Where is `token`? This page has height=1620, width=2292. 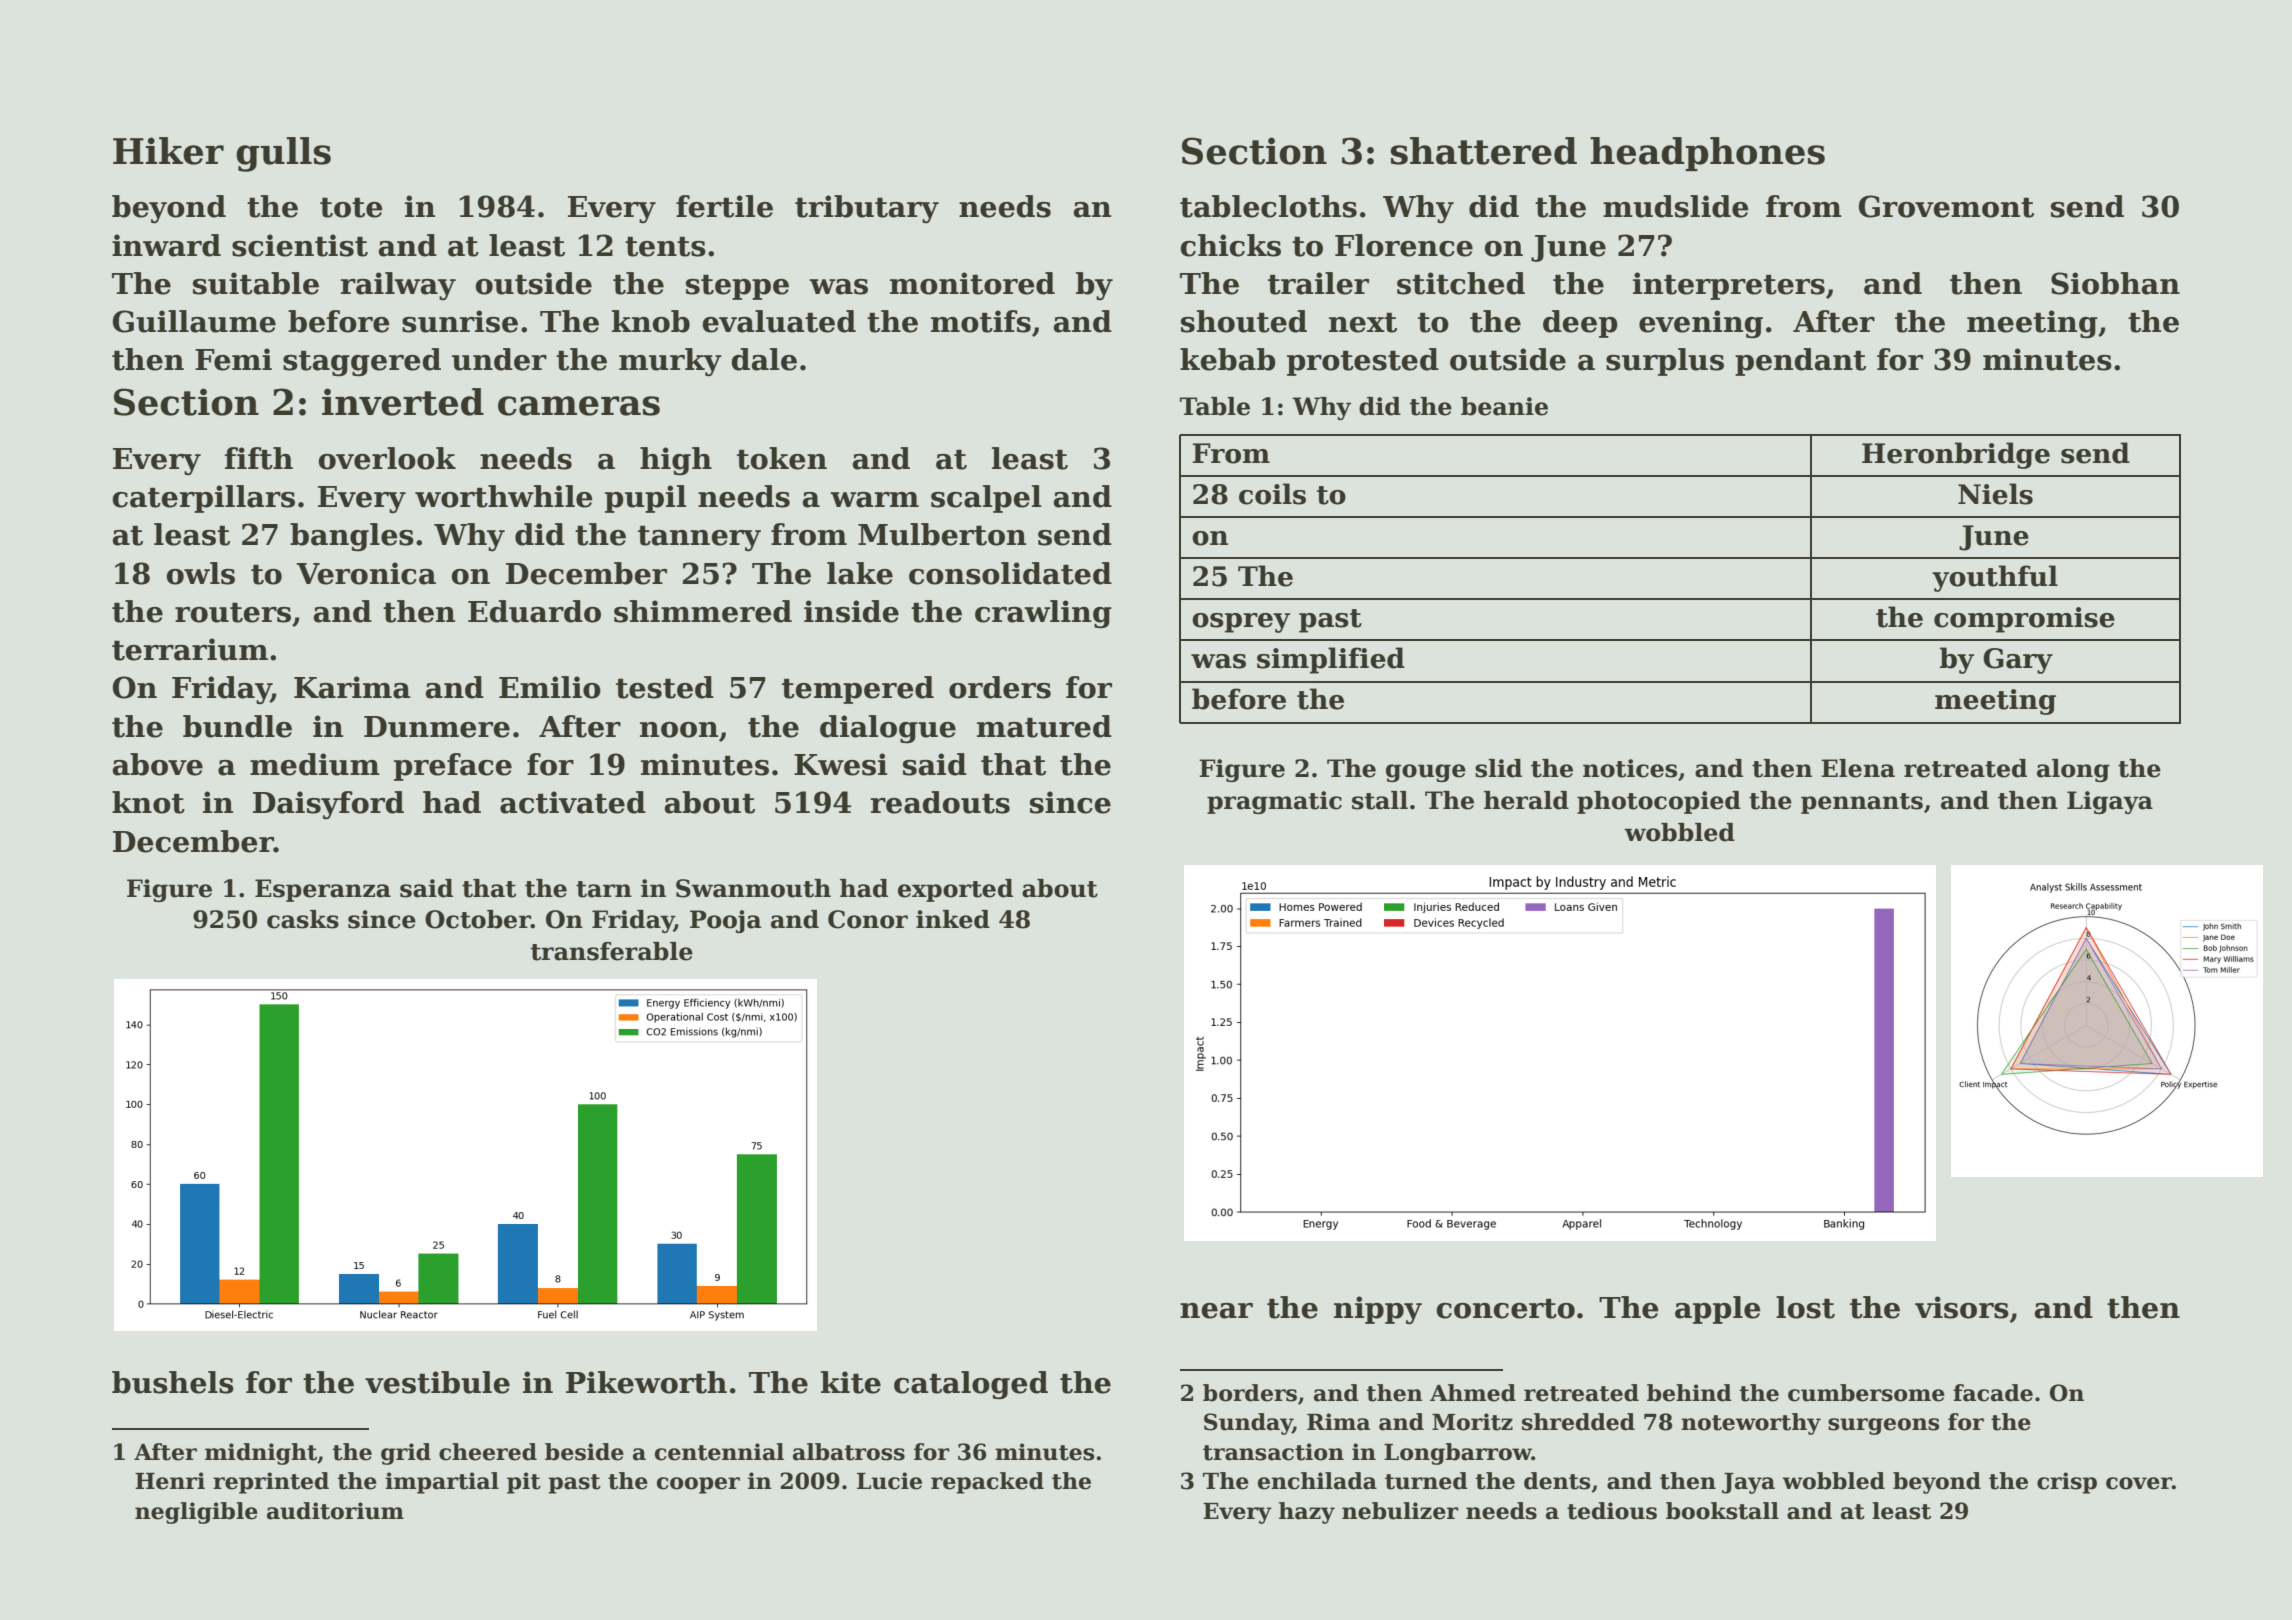 token is located at coordinates (782, 458).
